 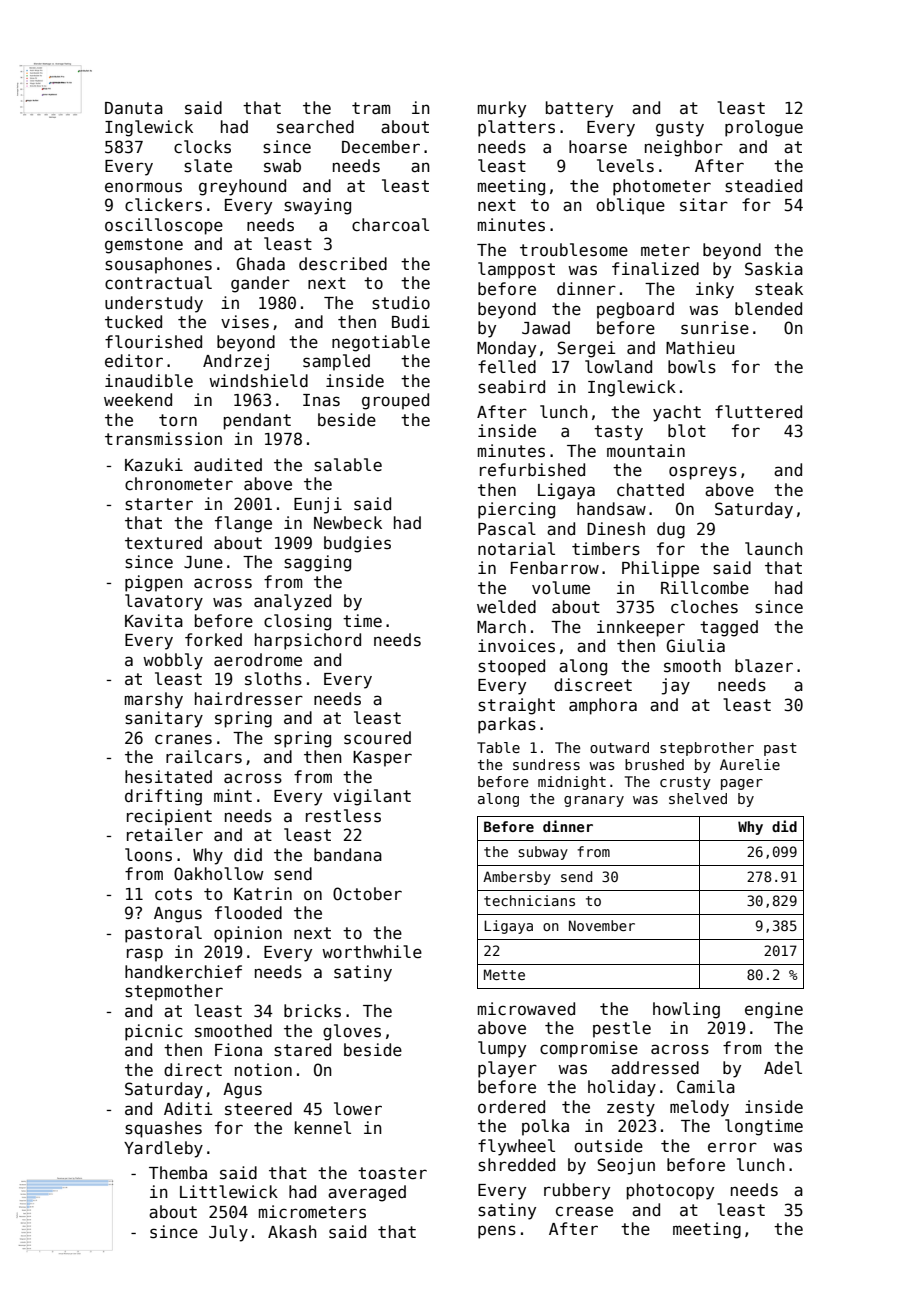 What do you see at coordinates (233, 795) in the document?
I see `mint` at bounding box center [233, 795].
